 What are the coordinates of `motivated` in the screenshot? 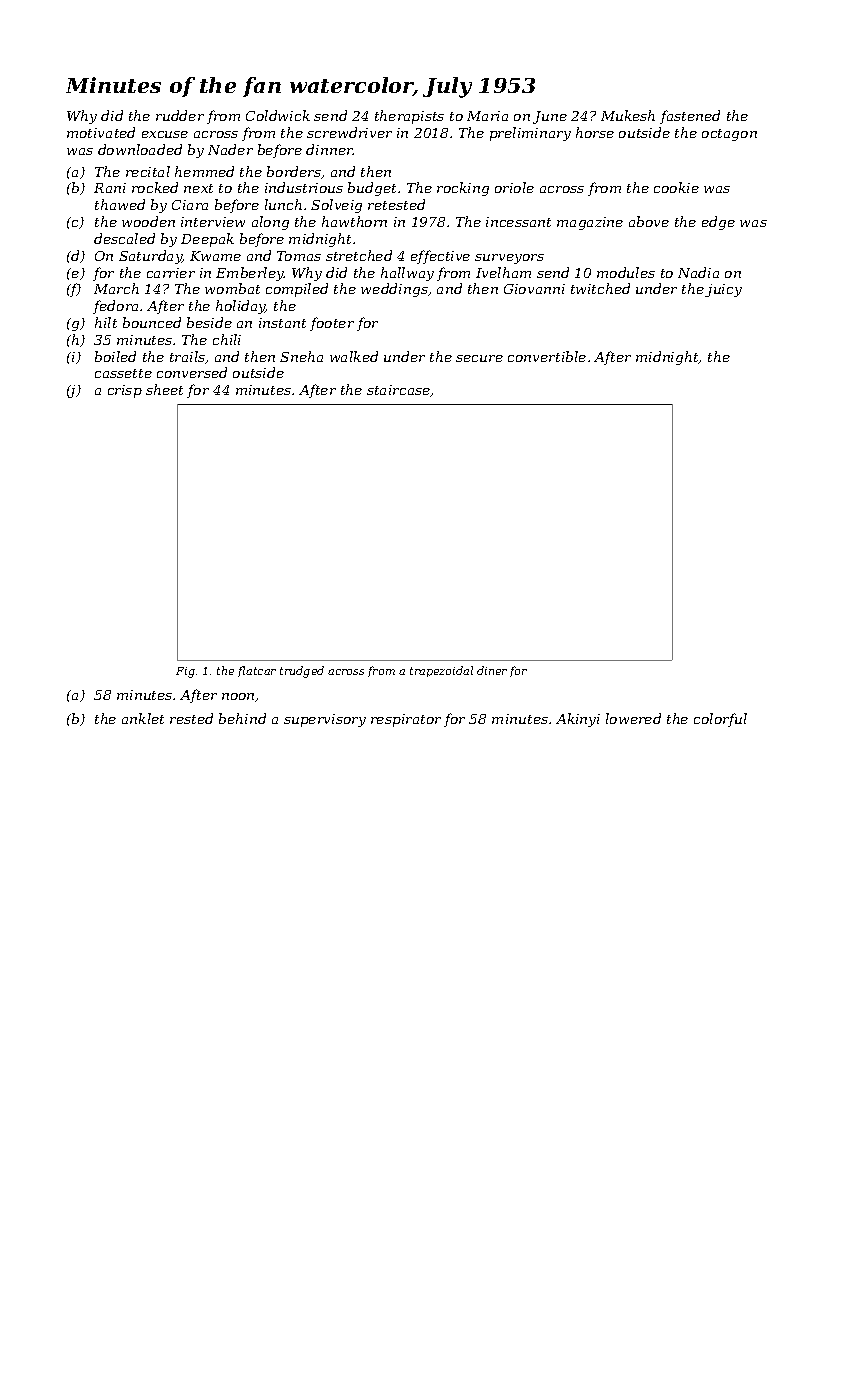 It's located at (101, 132).
